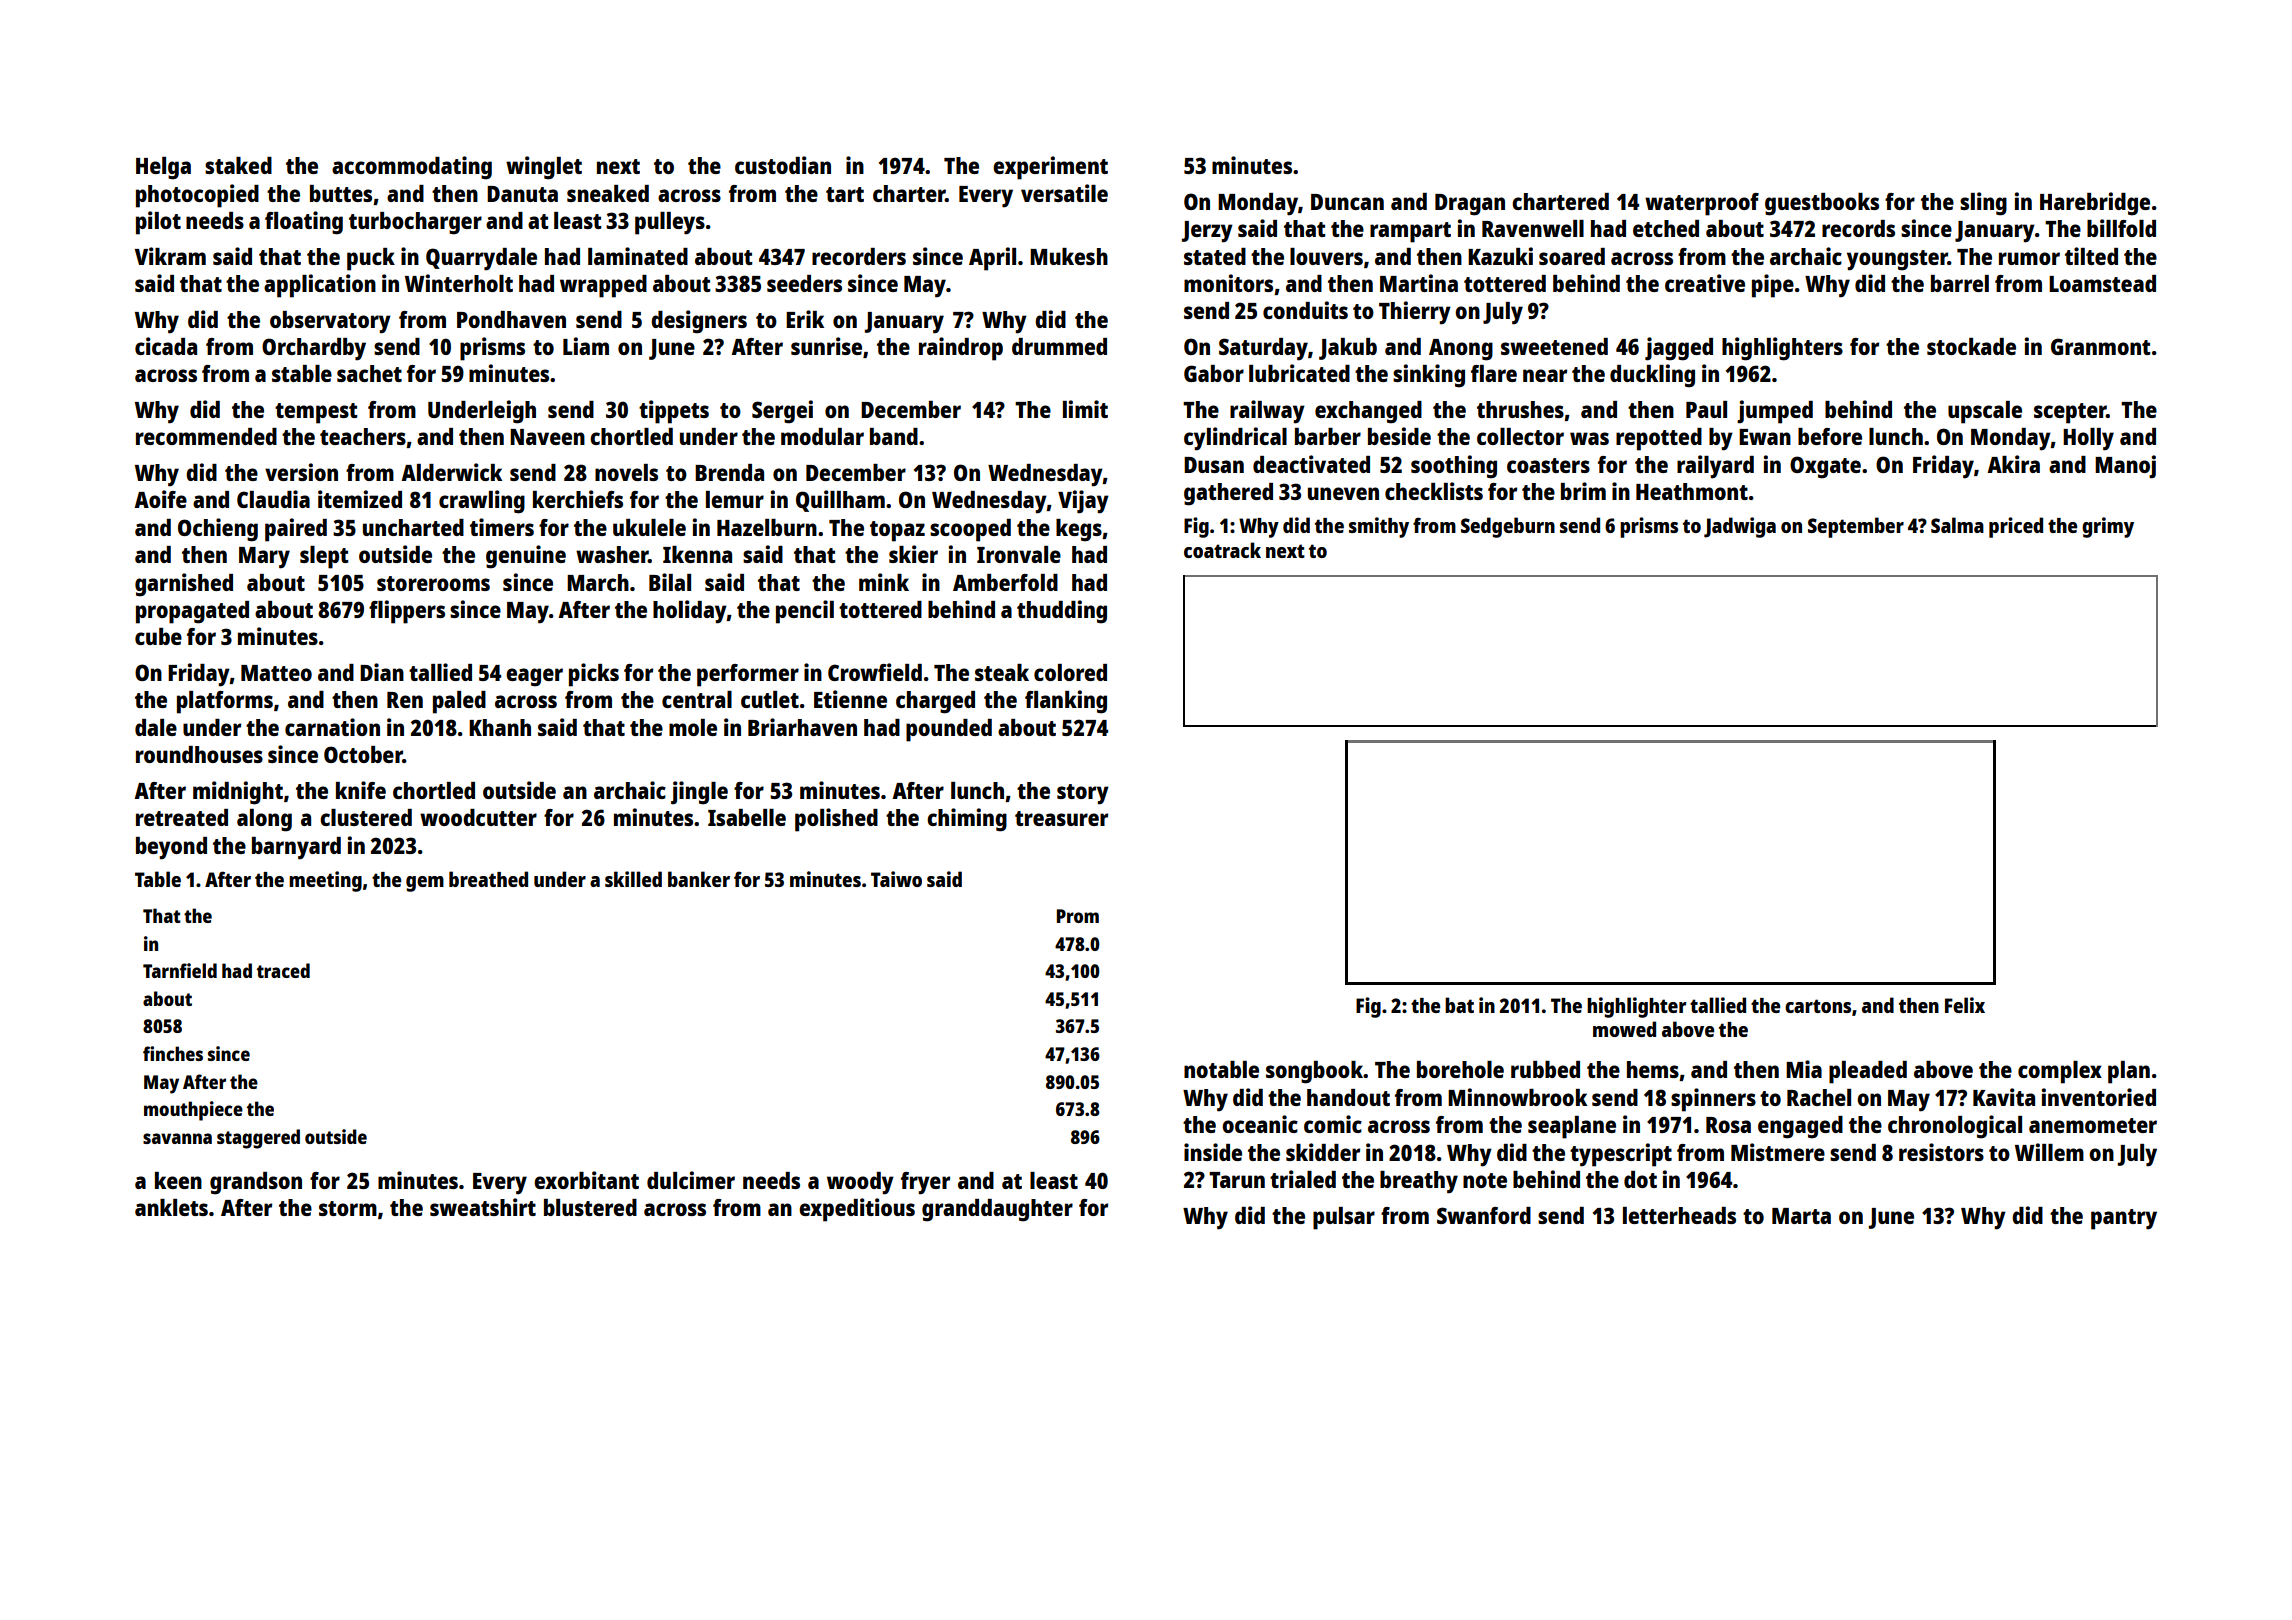 The image size is (2292, 1620). Describe the element at coordinates (1965, 1005) in the page. I see `Felix` at that location.
